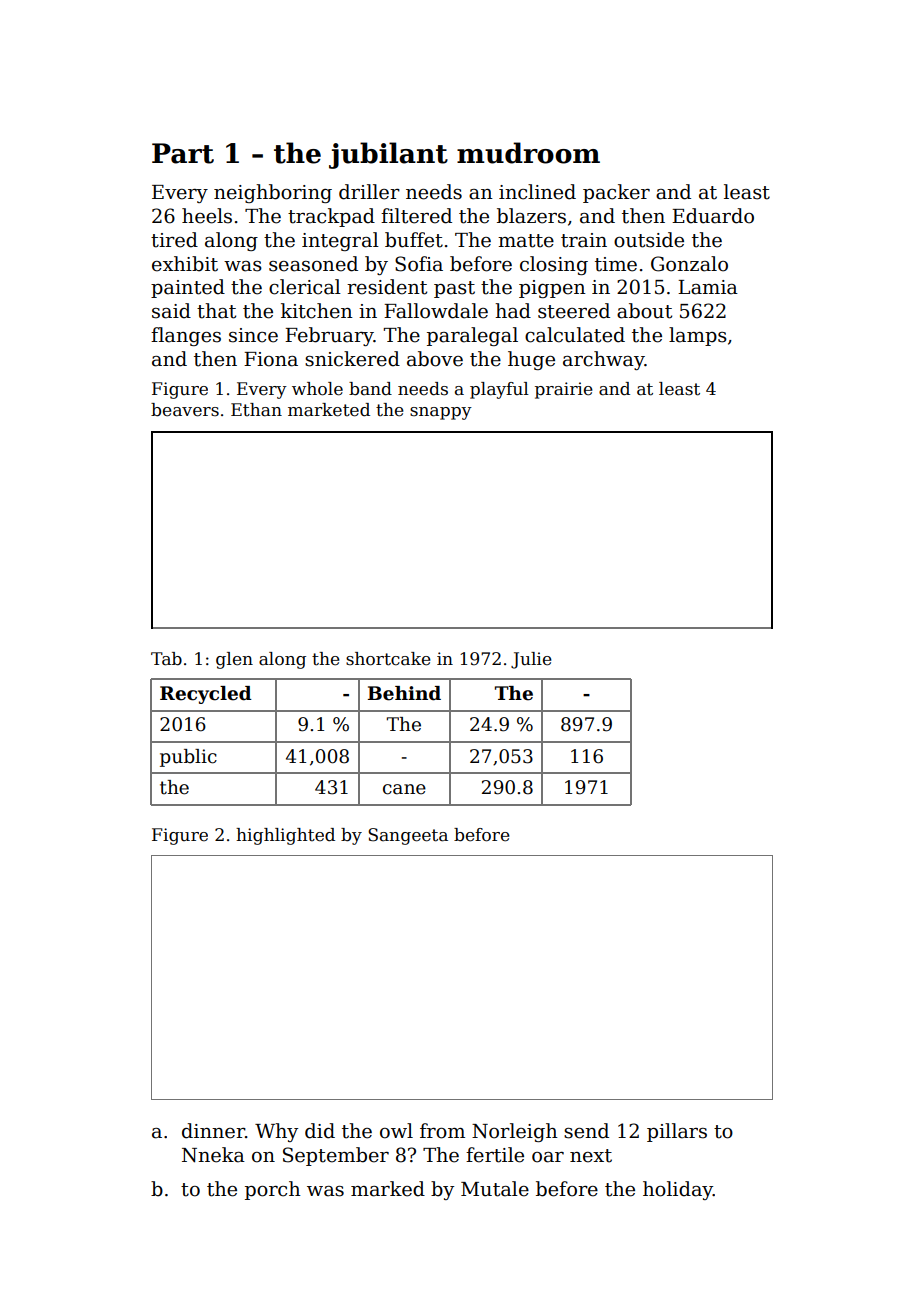 Image resolution: width=924 pixels, height=1311 pixels. Describe the element at coordinates (564, 390) in the image. I see `prairie` at that location.
